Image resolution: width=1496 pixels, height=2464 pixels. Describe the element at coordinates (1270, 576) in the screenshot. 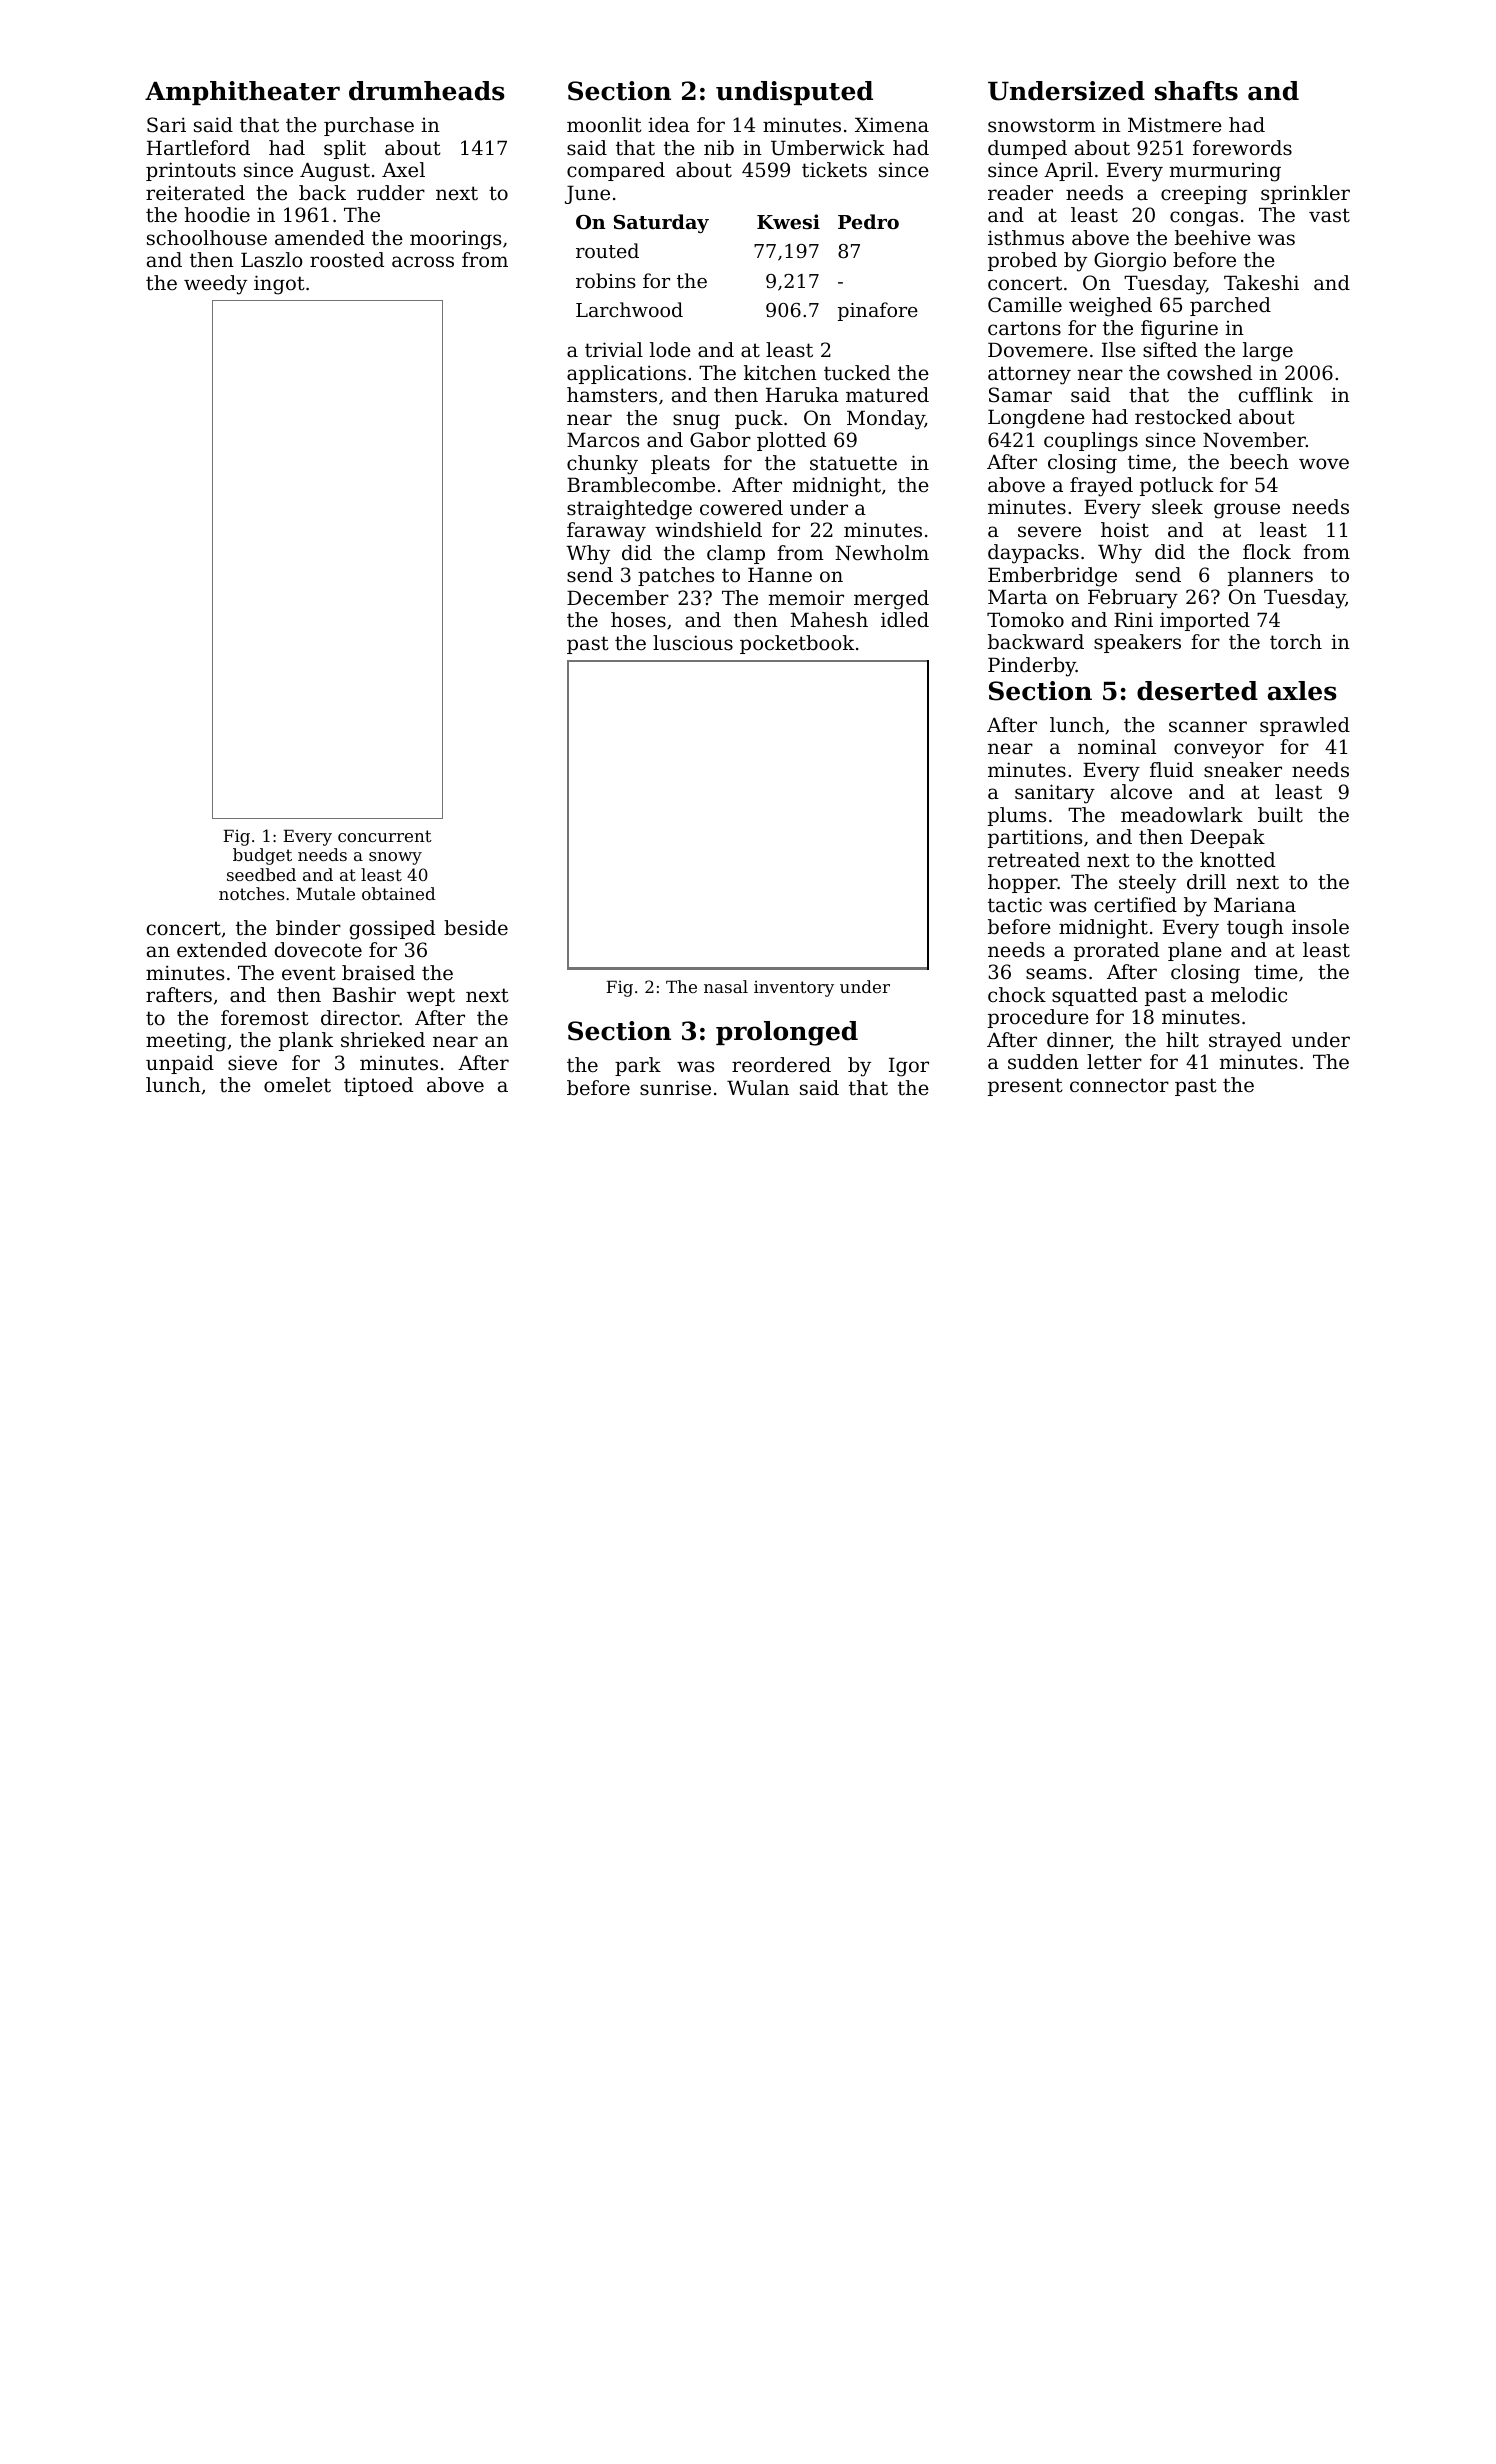

I see `planners` at that location.
